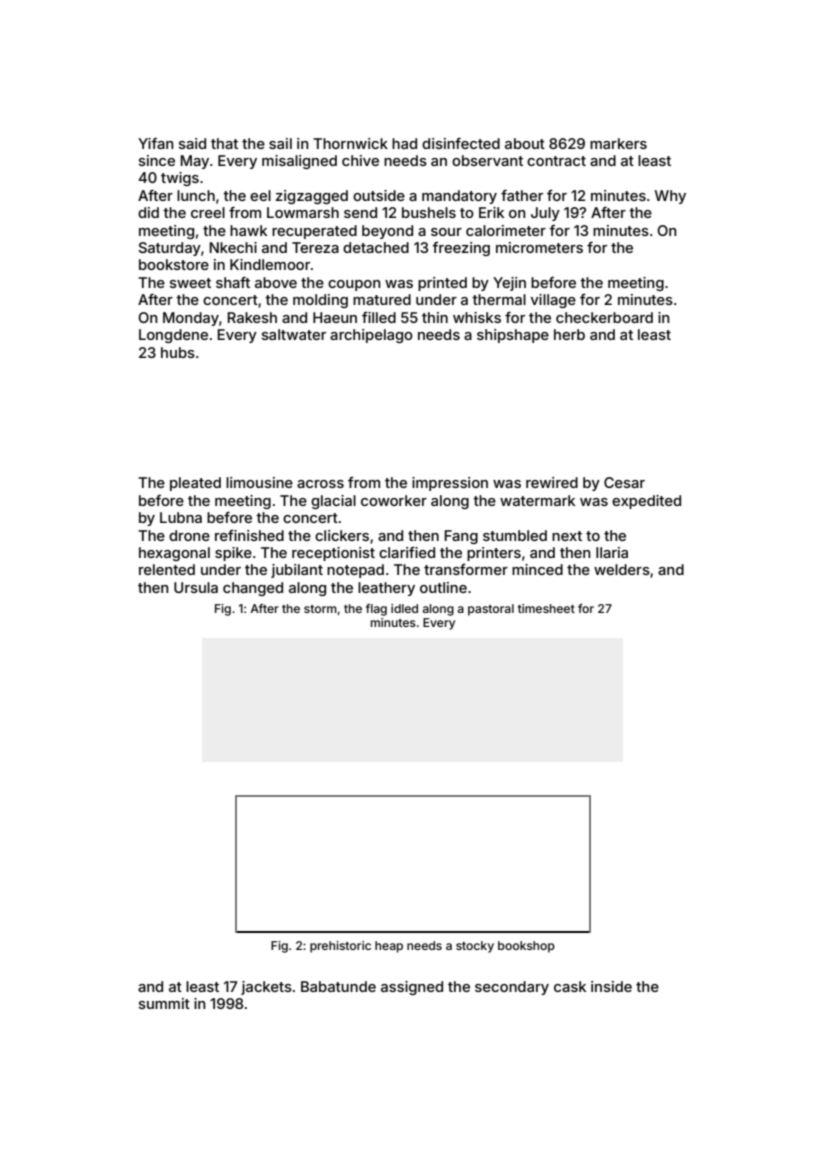 This document has height=1172, width=826. I want to click on Nkechi, so click(233, 247).
